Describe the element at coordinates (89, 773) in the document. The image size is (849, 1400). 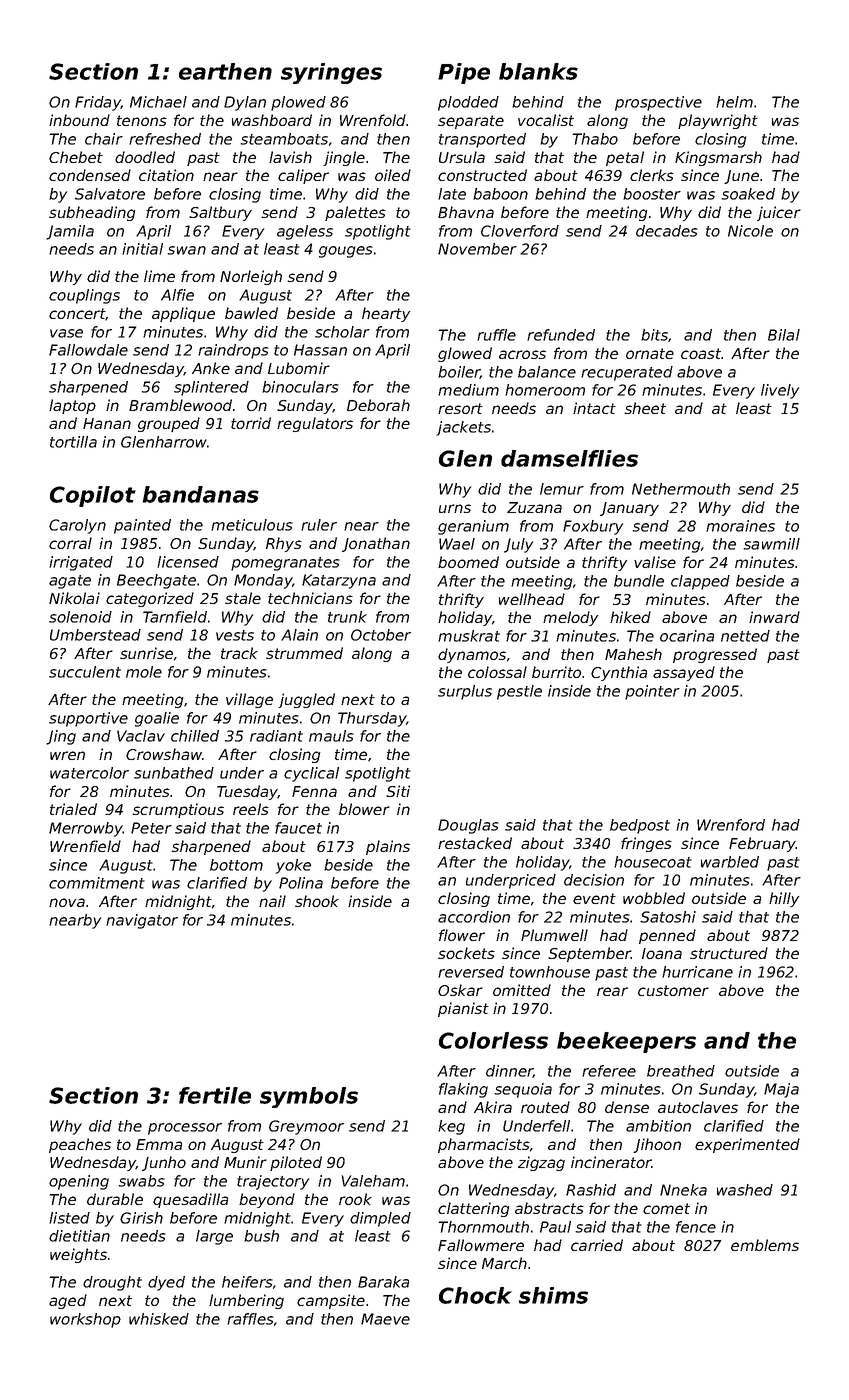
I see `watercolor` at that location.
